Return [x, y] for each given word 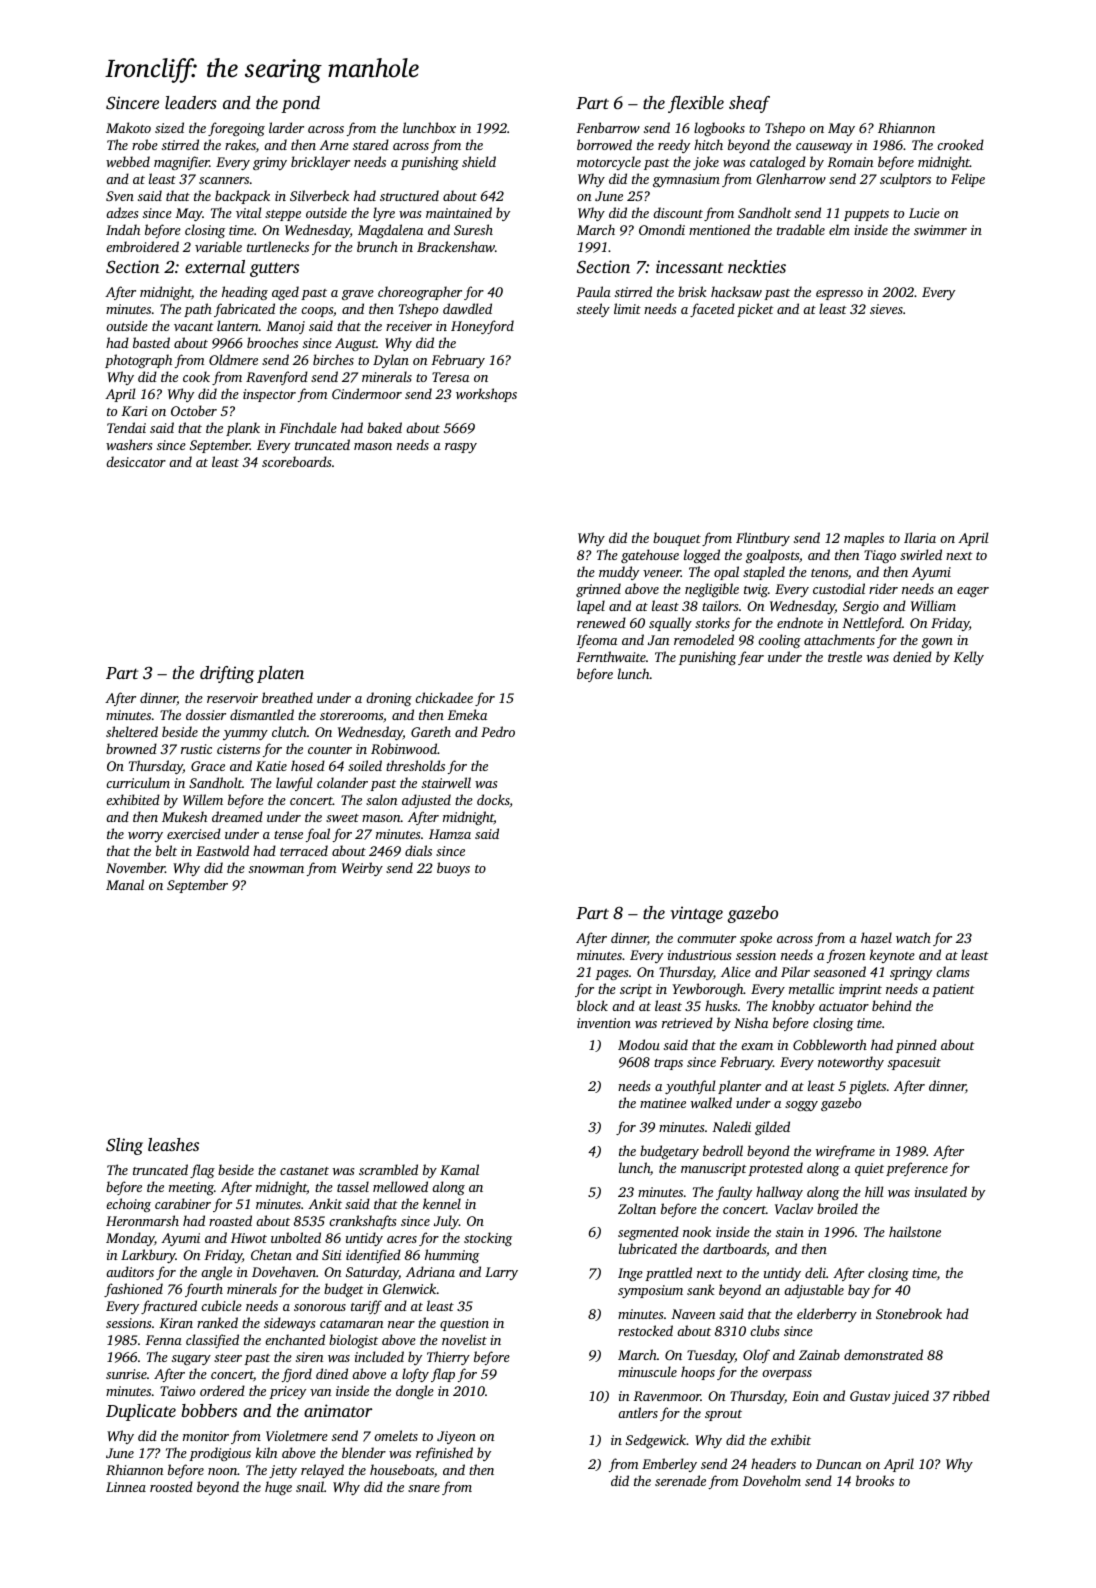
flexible [696, 104]
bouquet [677, 539]
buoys [453, 869]
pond [300, 104]
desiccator [136, 461]
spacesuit [914, 1063]
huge [278, 1488]
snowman [276, 869]
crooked [960, 144]
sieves [886, 309]
